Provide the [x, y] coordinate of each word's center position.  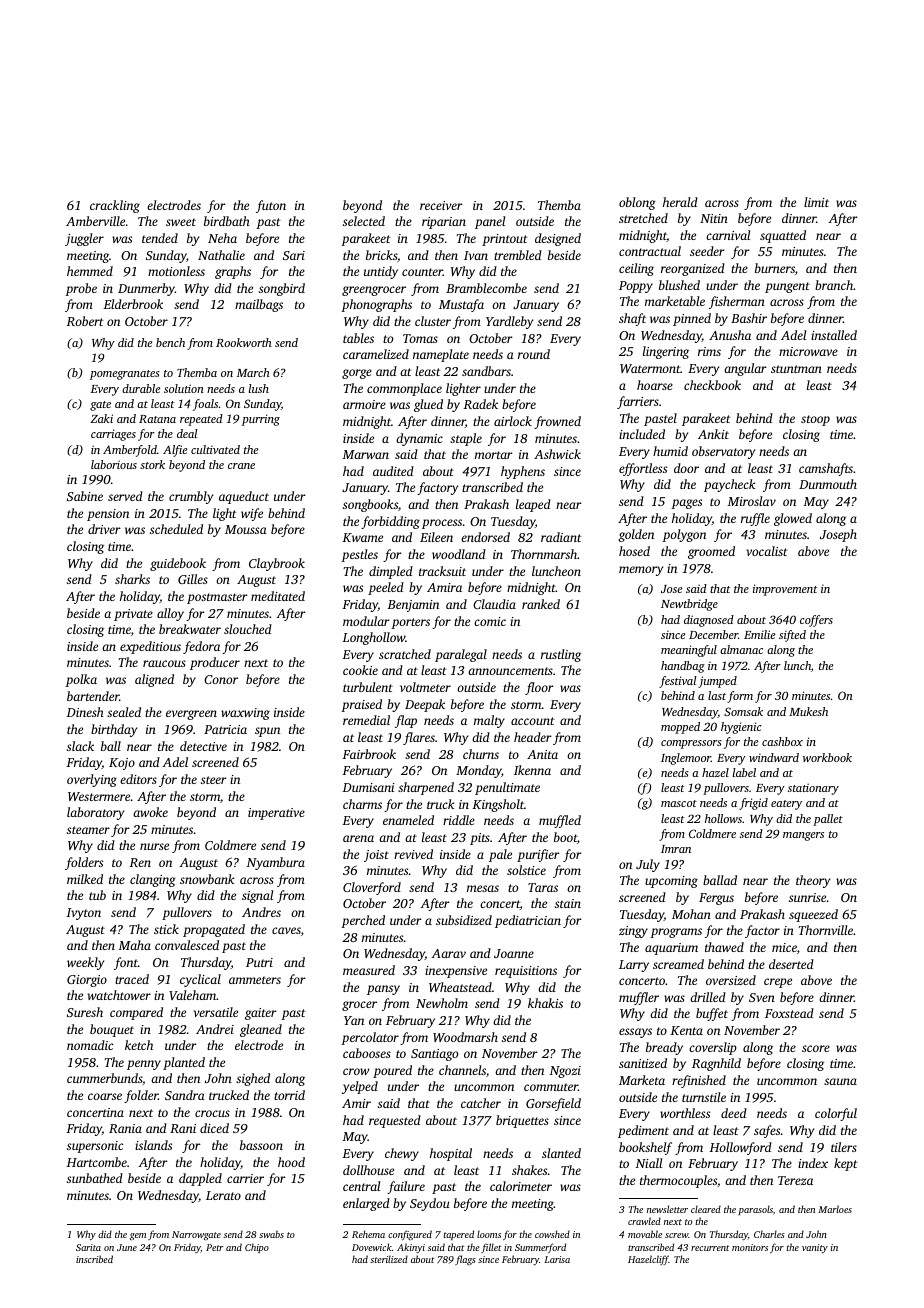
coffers [816, 621]
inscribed [94, 1259]
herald [680, 202]
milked [85, 879]
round [534, 354]
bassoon [261, 1145]
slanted [561, 1153]
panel [490, 222]
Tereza [795, 1180]
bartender [93, 696]
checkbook [712, 385]
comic [490, 621]
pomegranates [125, 375]
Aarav [448, 953]
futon [271, 206]
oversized [731, 980]
